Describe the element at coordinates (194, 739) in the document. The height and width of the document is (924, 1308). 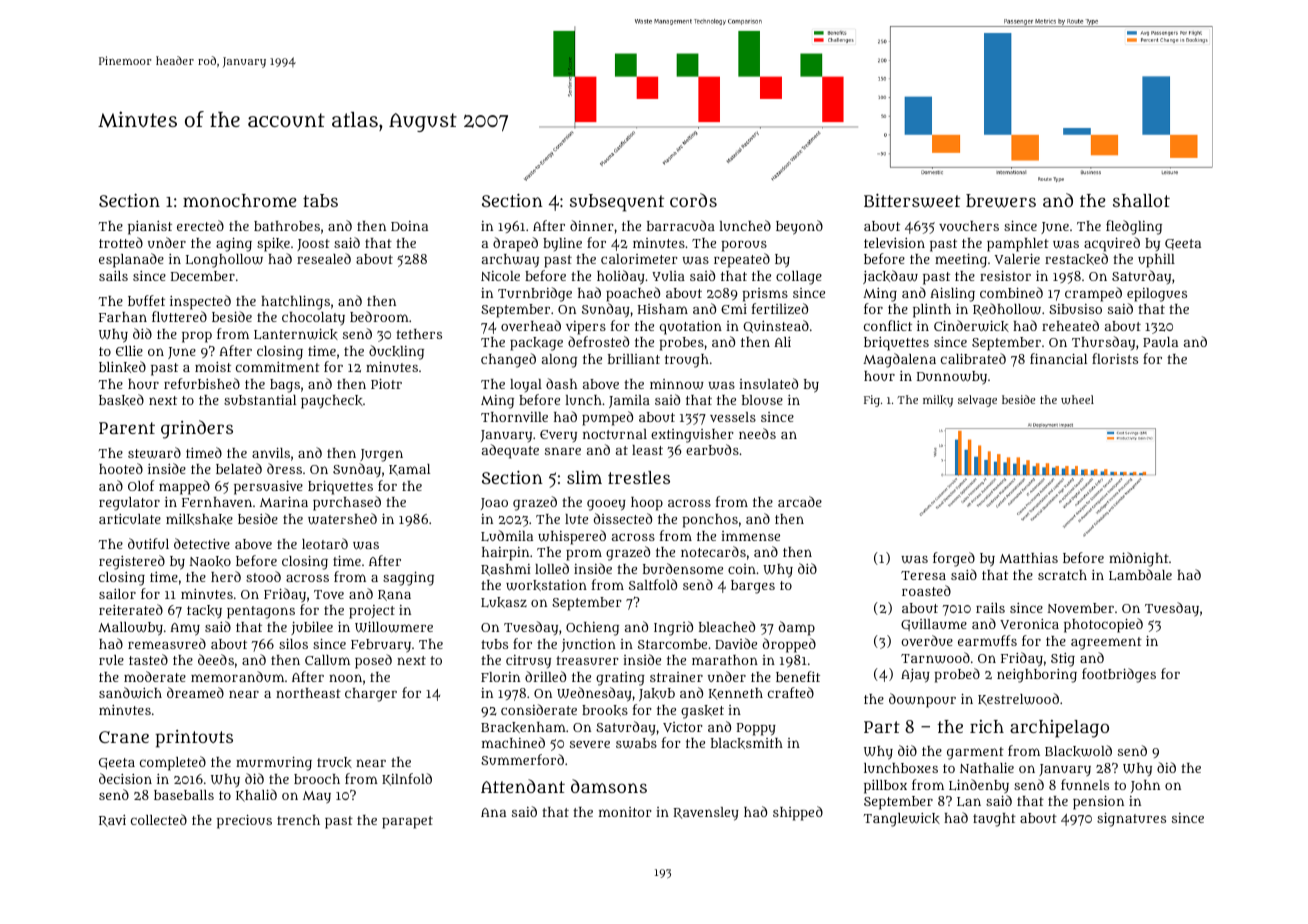
I see `printouts` at that location.
